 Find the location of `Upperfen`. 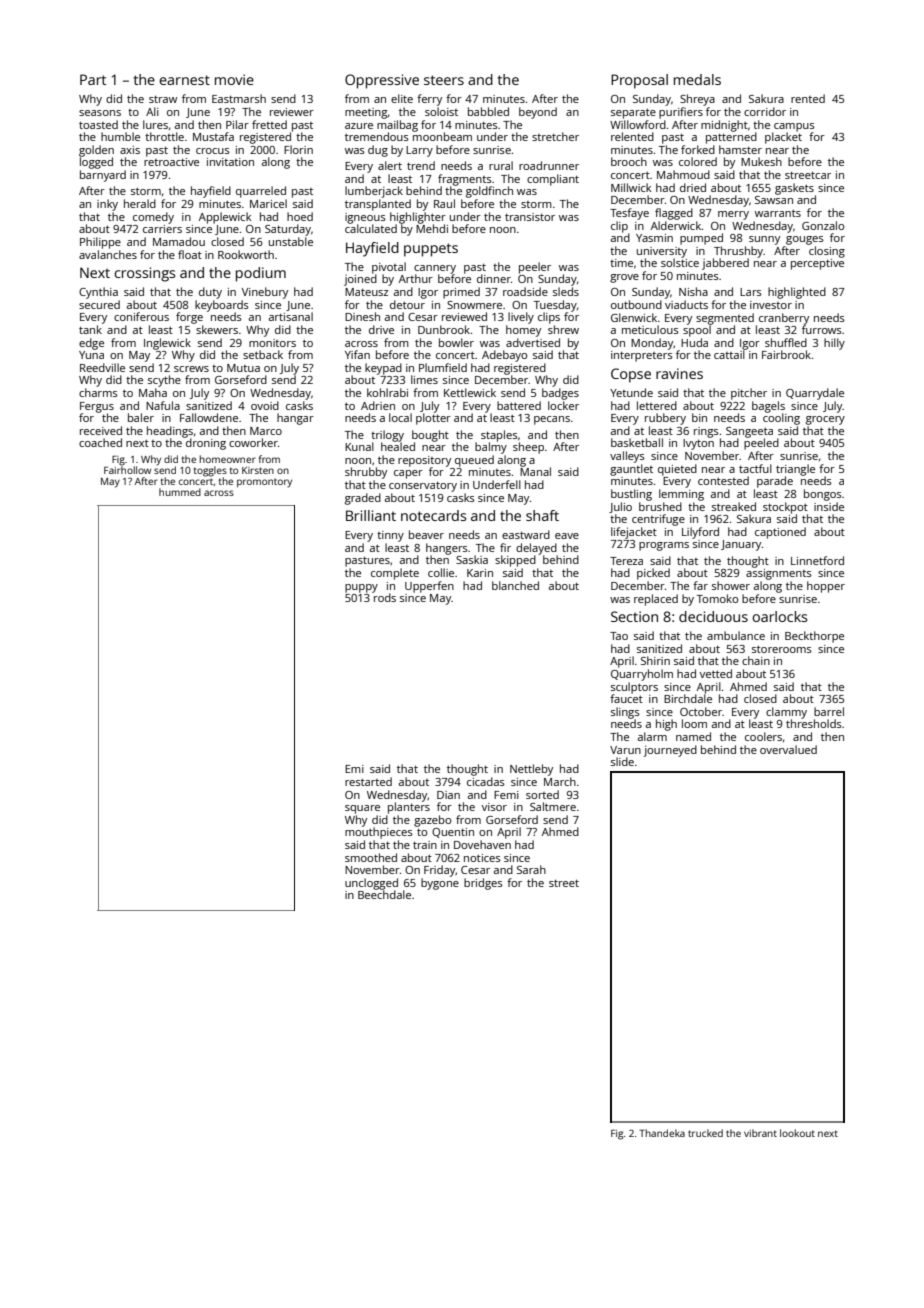

Upperfen is located at coordinates (429, 587).
